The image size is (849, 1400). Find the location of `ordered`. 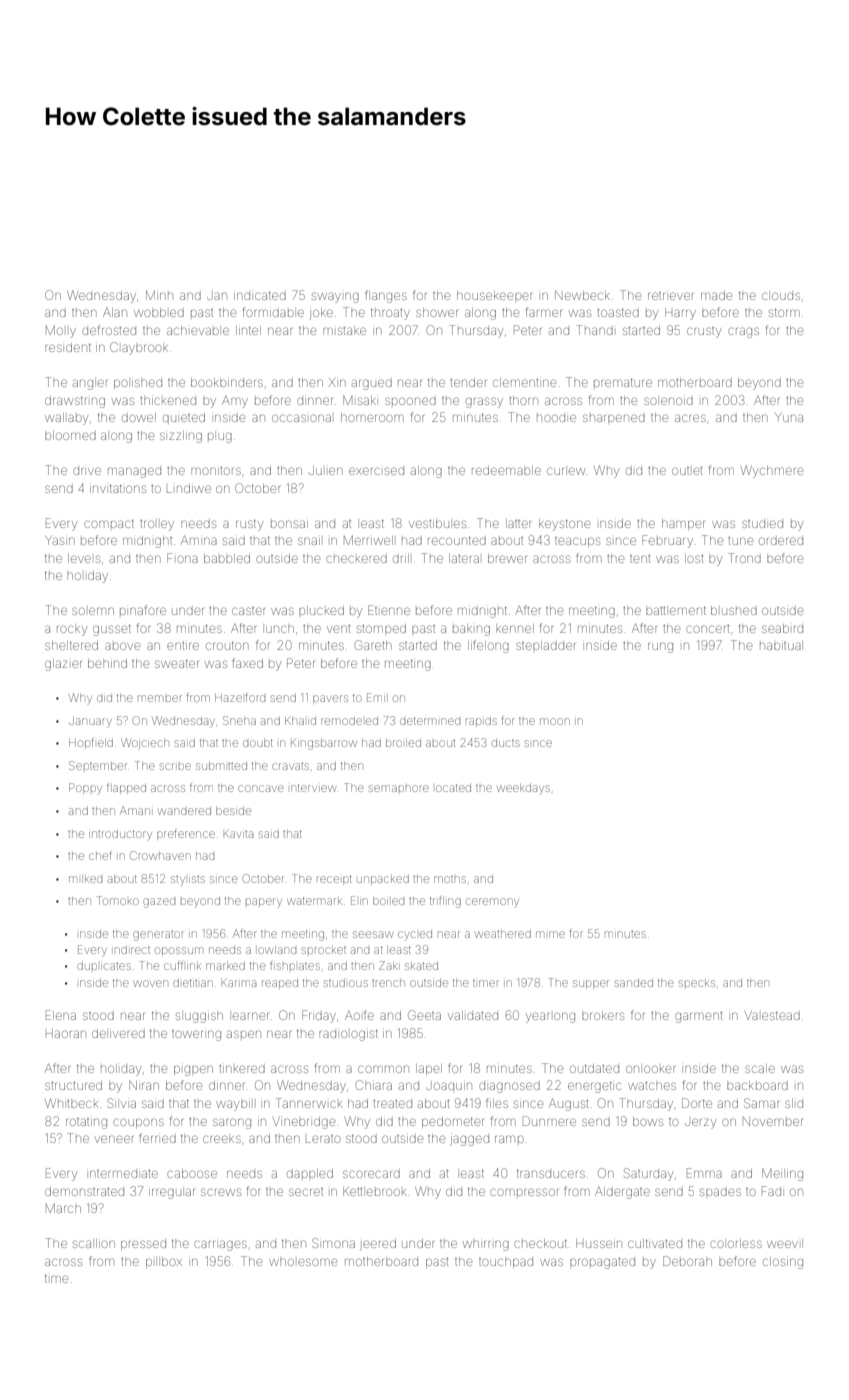

ordered is located at coordinates (781, 541).
